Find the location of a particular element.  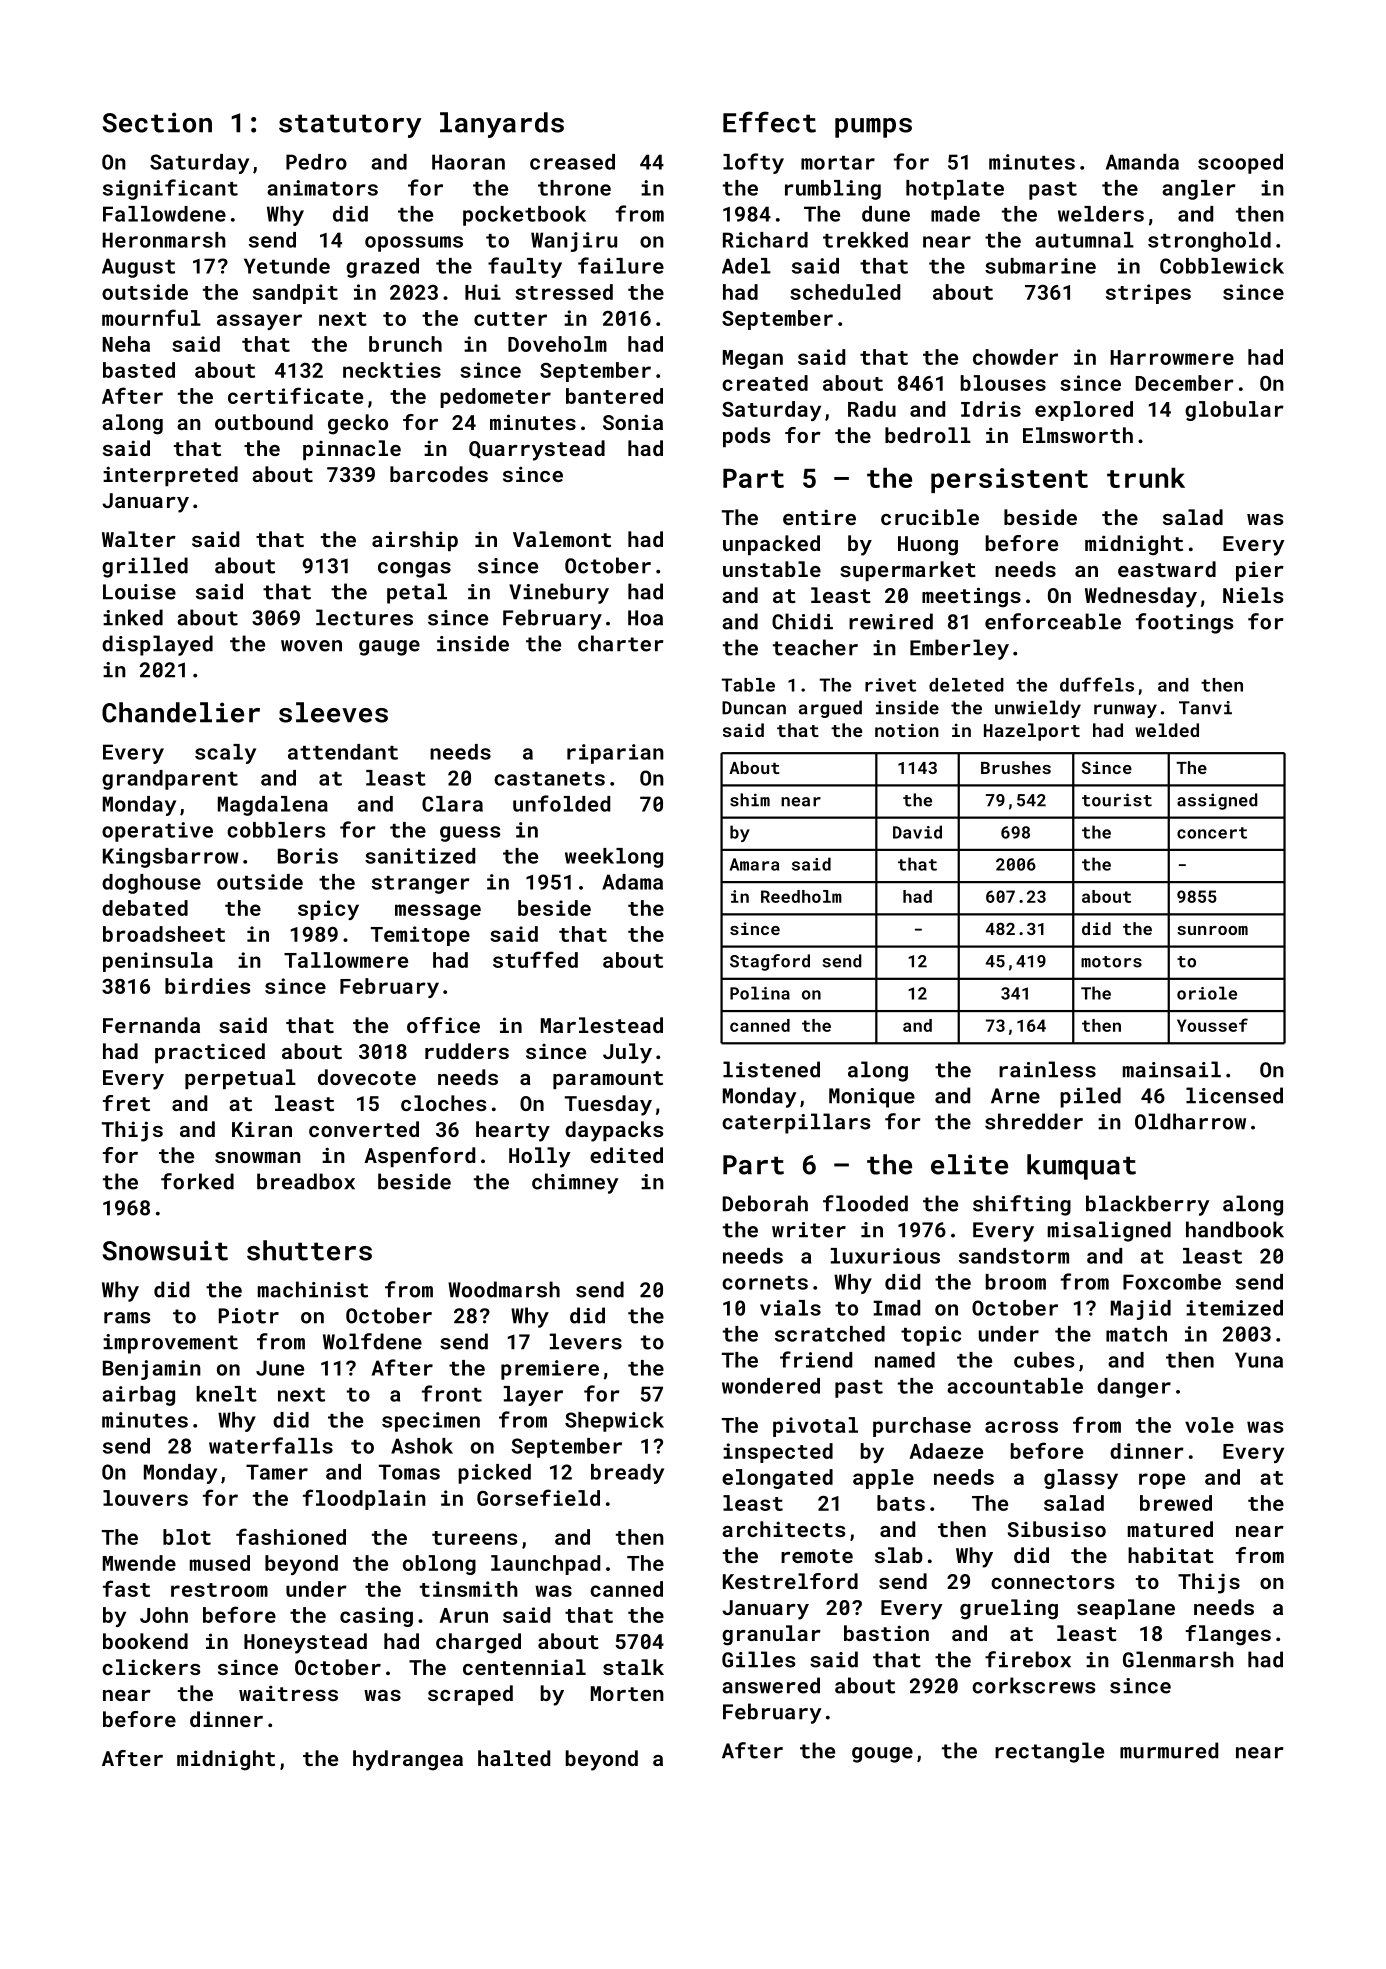

meetings is located at coordinates (971, 597).
